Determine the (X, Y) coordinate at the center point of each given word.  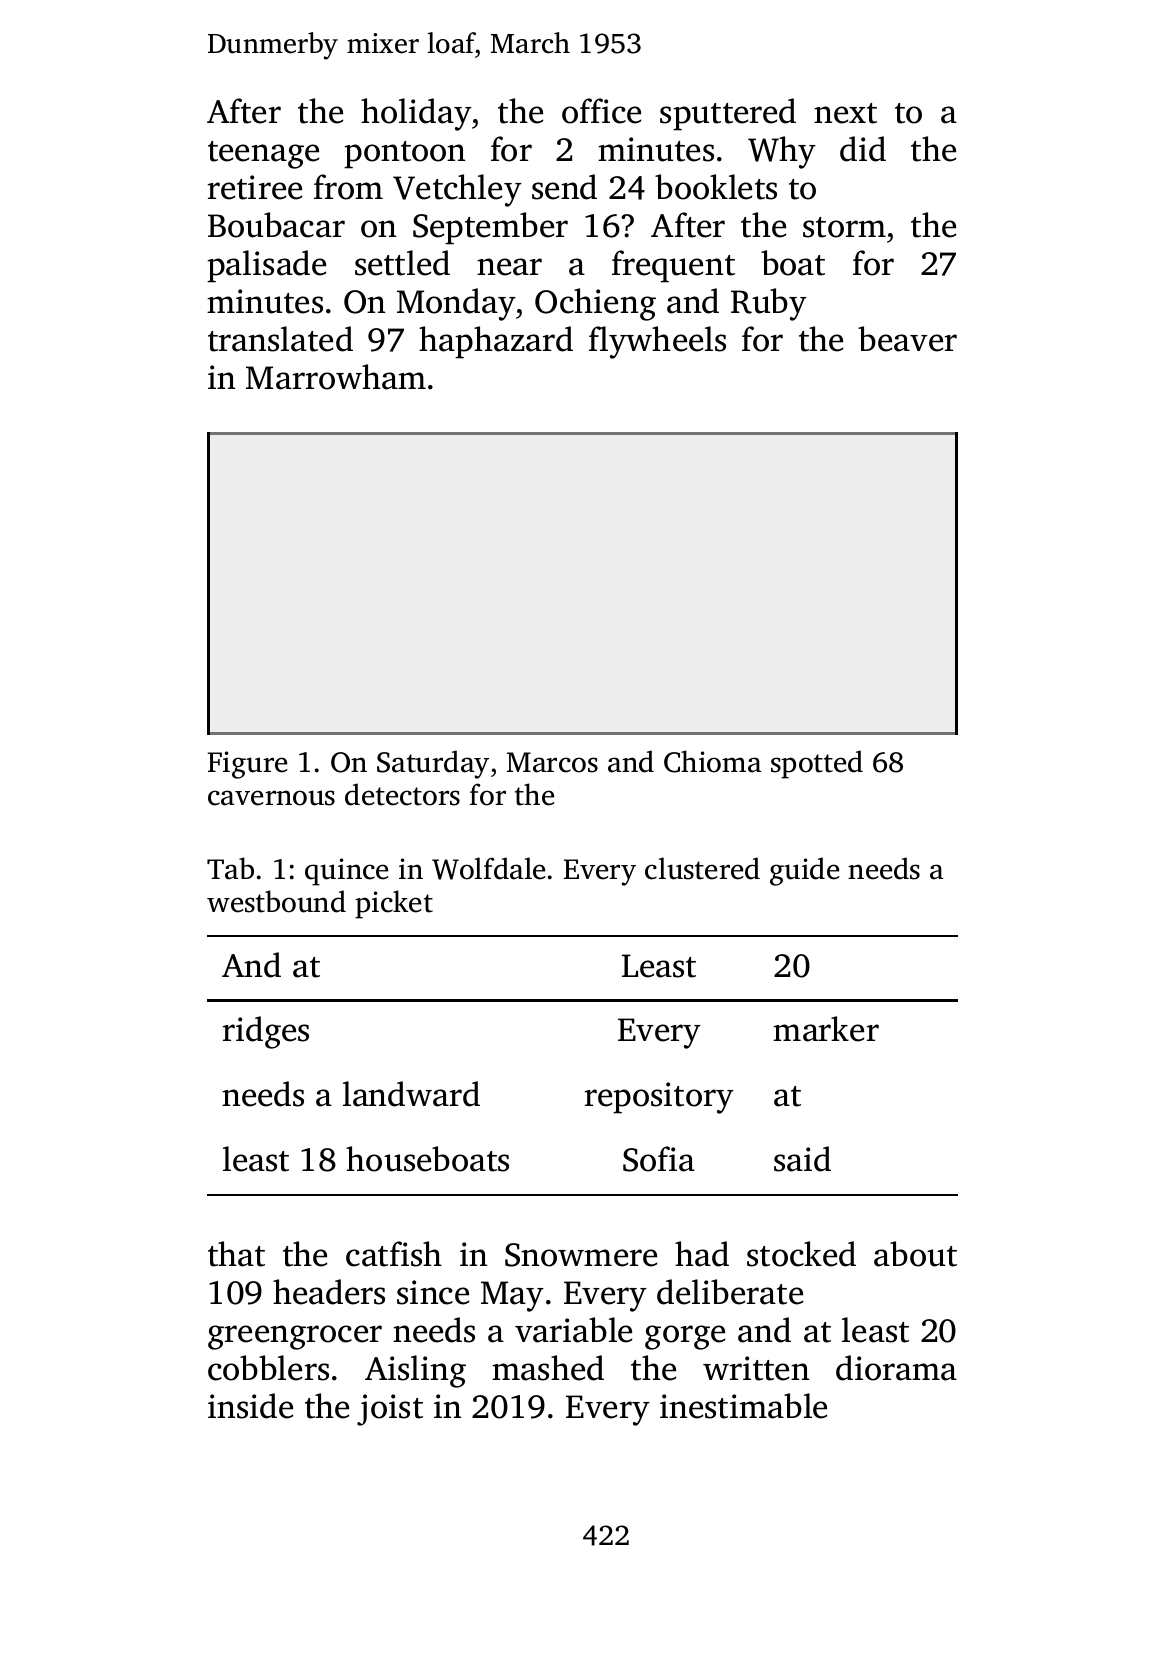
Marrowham (336, 377)
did (863, 149)
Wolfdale (488, 868)
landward (411, 1094)
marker (826, 1029)
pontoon (404, 155)
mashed (548, 1368)
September (490, 228)
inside (250, 1406)
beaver (907, 339)
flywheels (657, 342)
